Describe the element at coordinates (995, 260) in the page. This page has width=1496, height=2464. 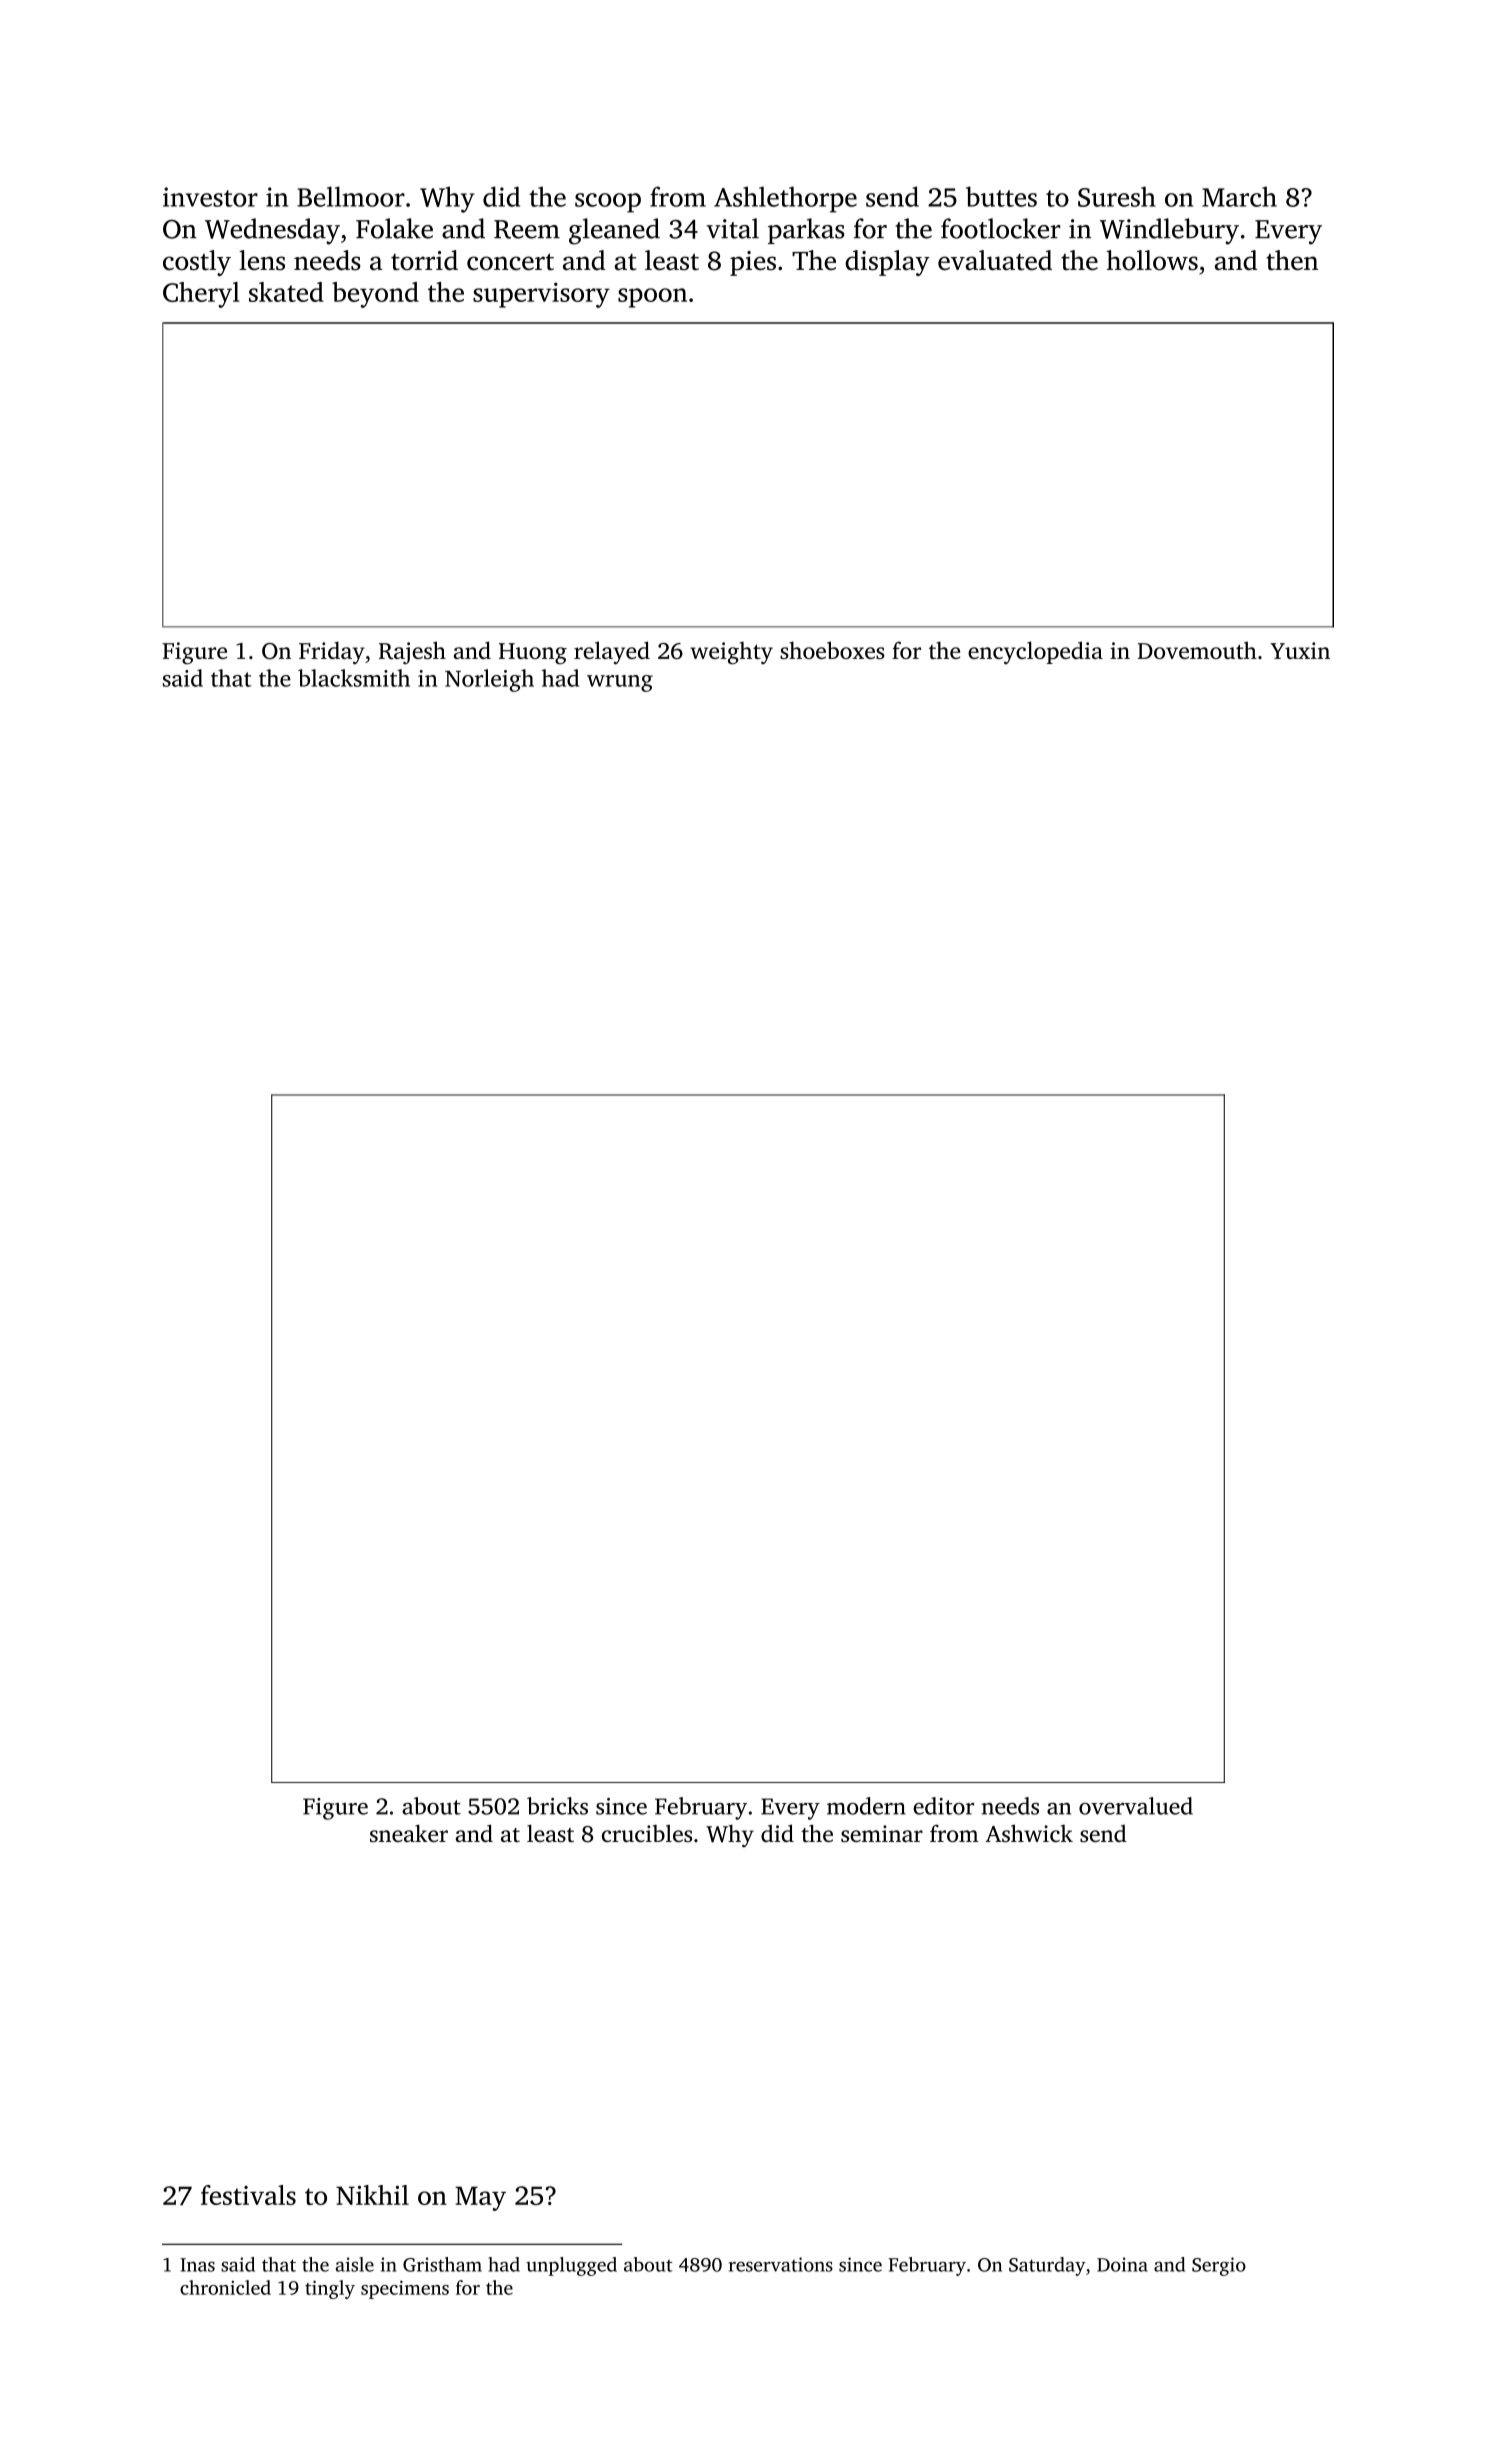
I see `evaluated` at that location.
